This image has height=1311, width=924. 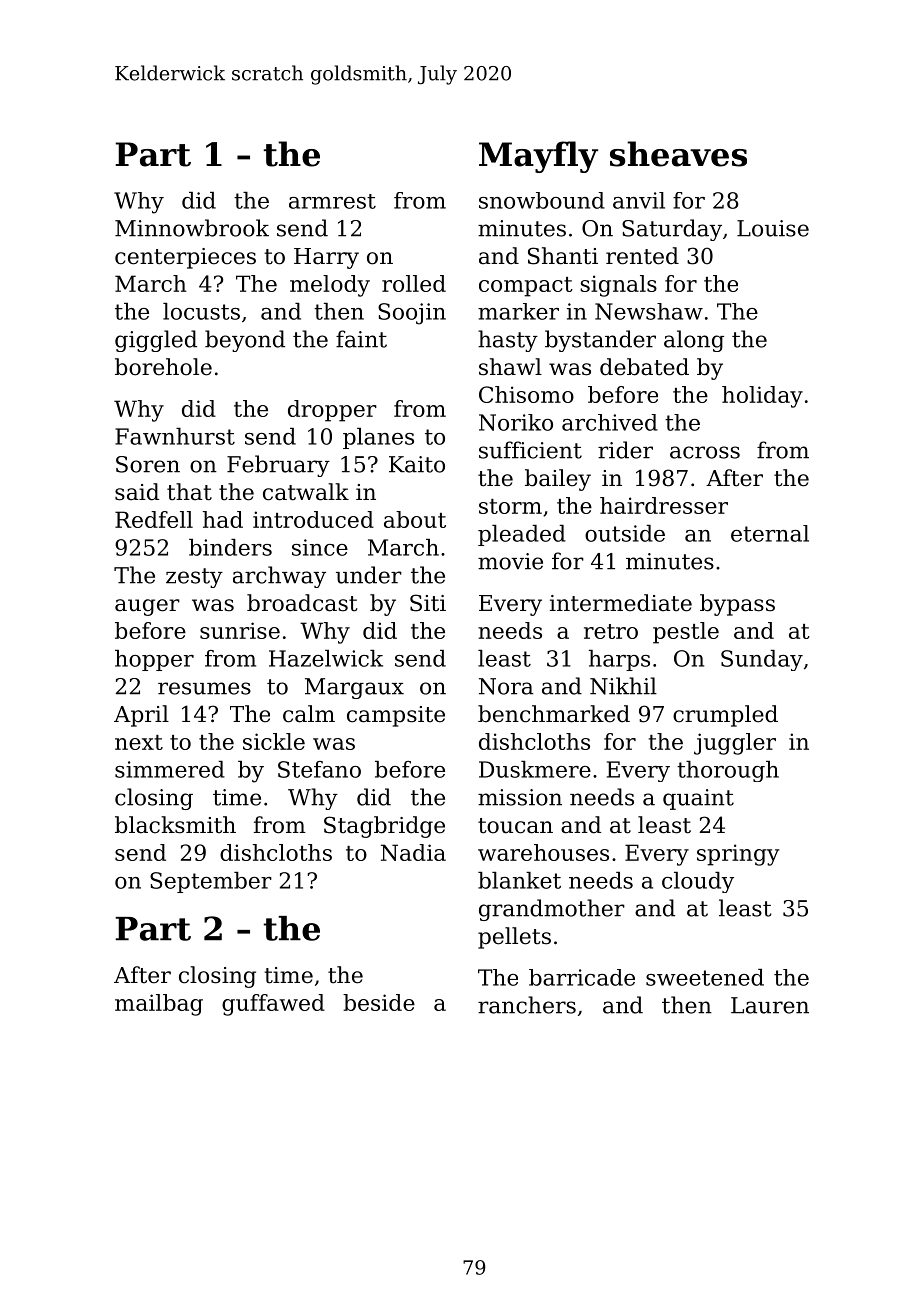 What do you see at coordinates (527, 1005) in the image?
I see `ranchers` at bounding box center [527, 1005].
